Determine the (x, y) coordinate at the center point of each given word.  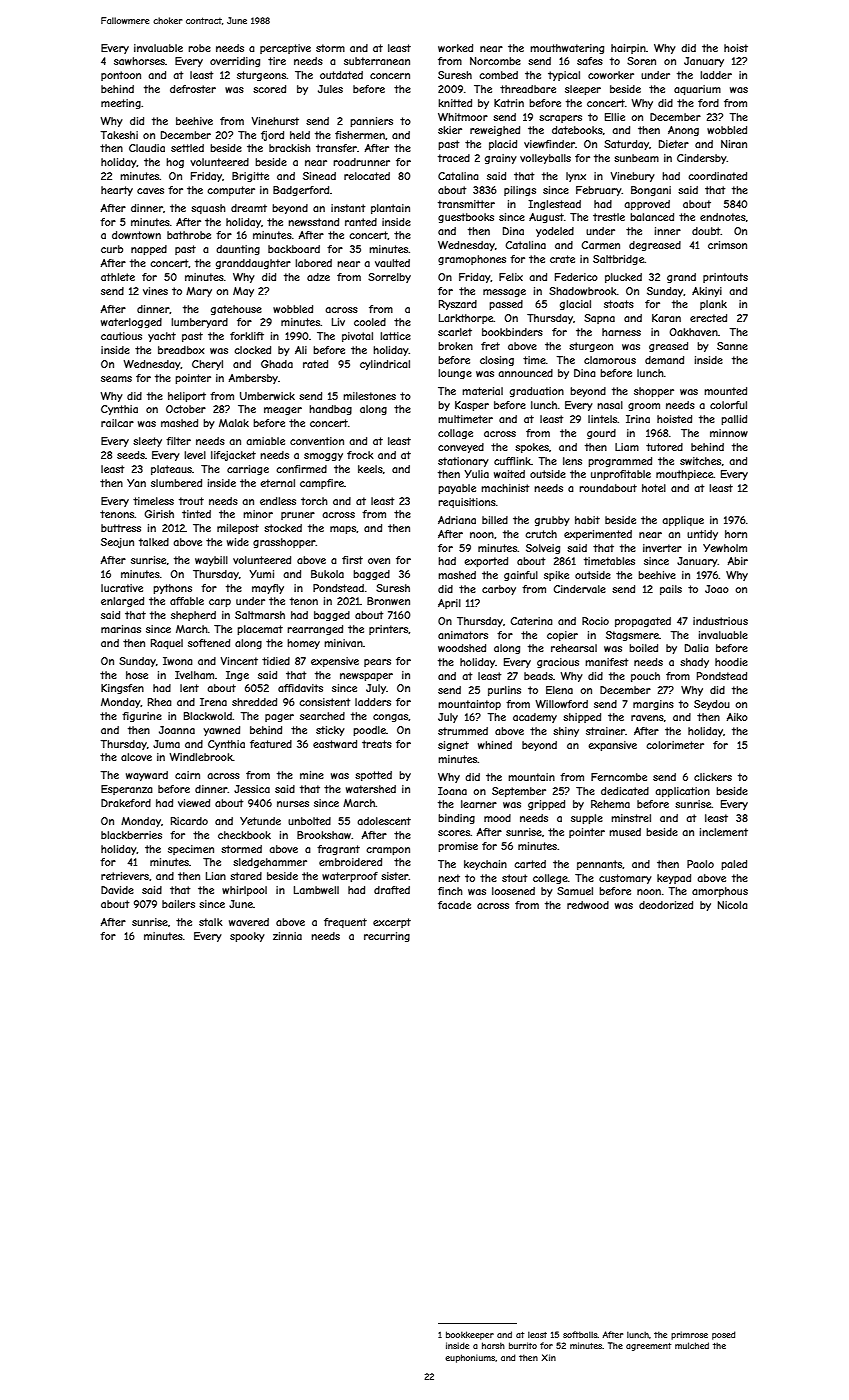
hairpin (628, 49)
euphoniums (470, 1358)
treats (377, 744)
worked (455, 48)
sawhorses (139, 61)
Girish (159, 514)
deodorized (666, 905)
